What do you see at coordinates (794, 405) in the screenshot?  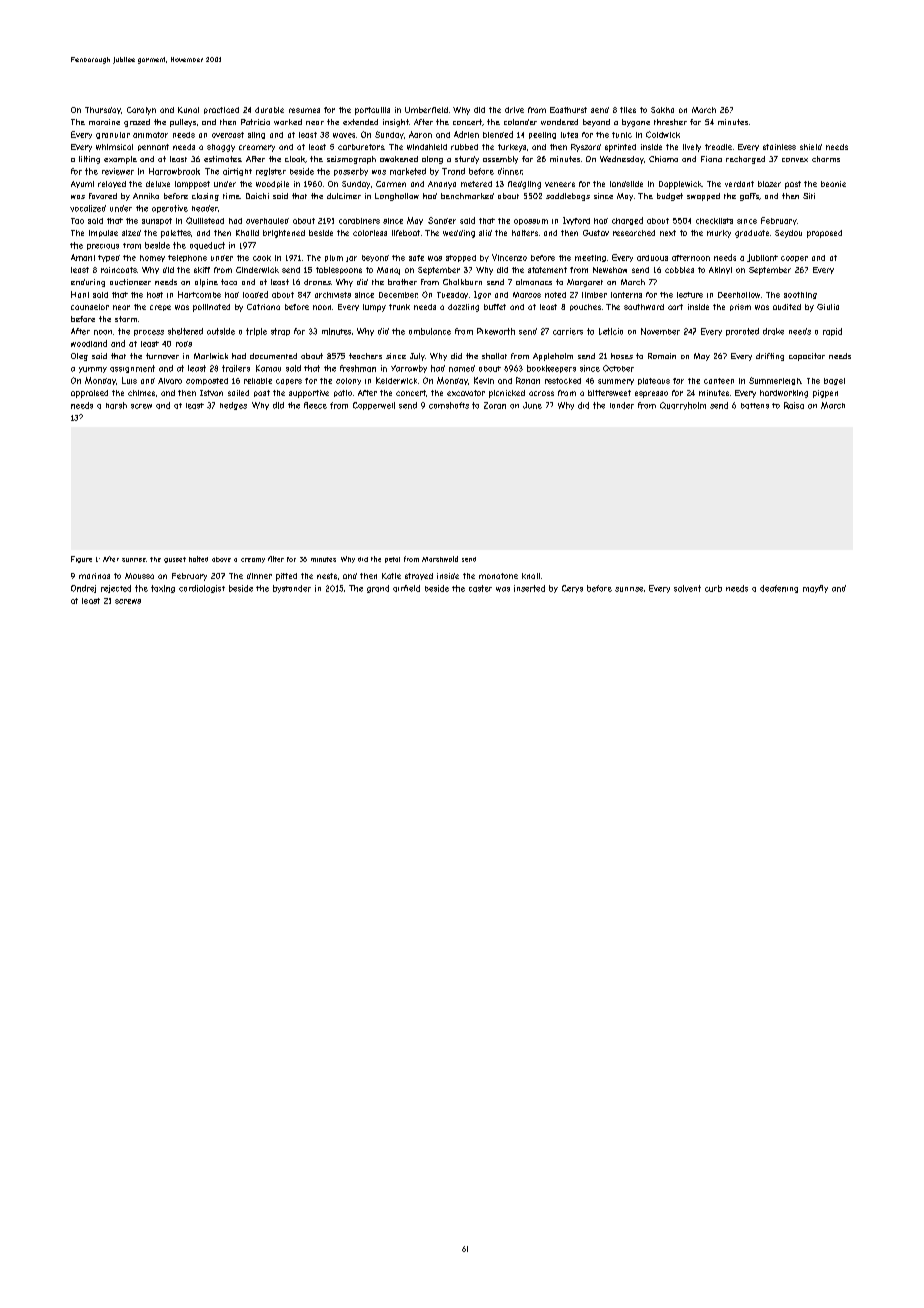 I see `Raisa` at bounding box center [794, 405].
